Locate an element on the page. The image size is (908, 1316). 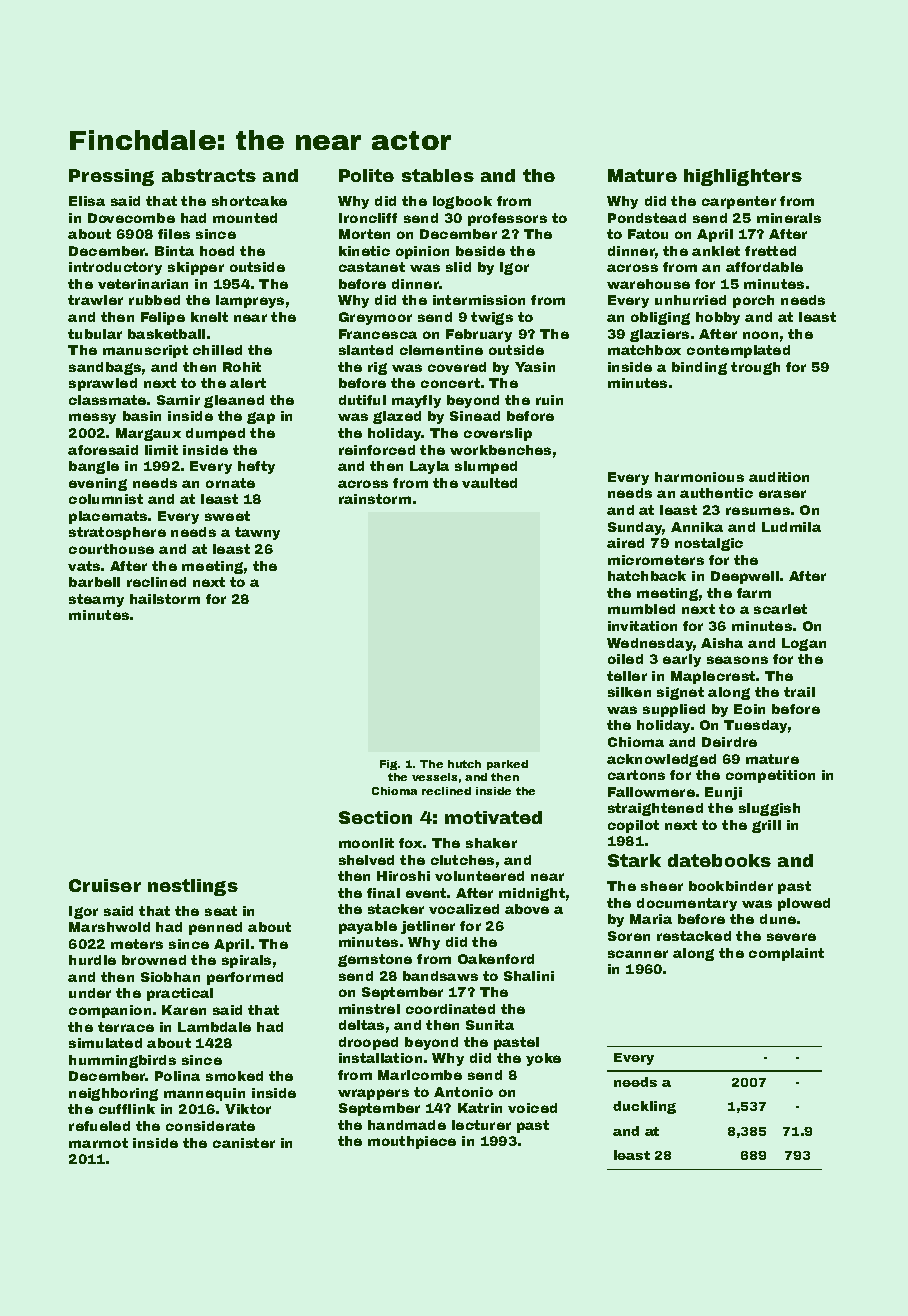
trough is located at coordinates (755, 368).
